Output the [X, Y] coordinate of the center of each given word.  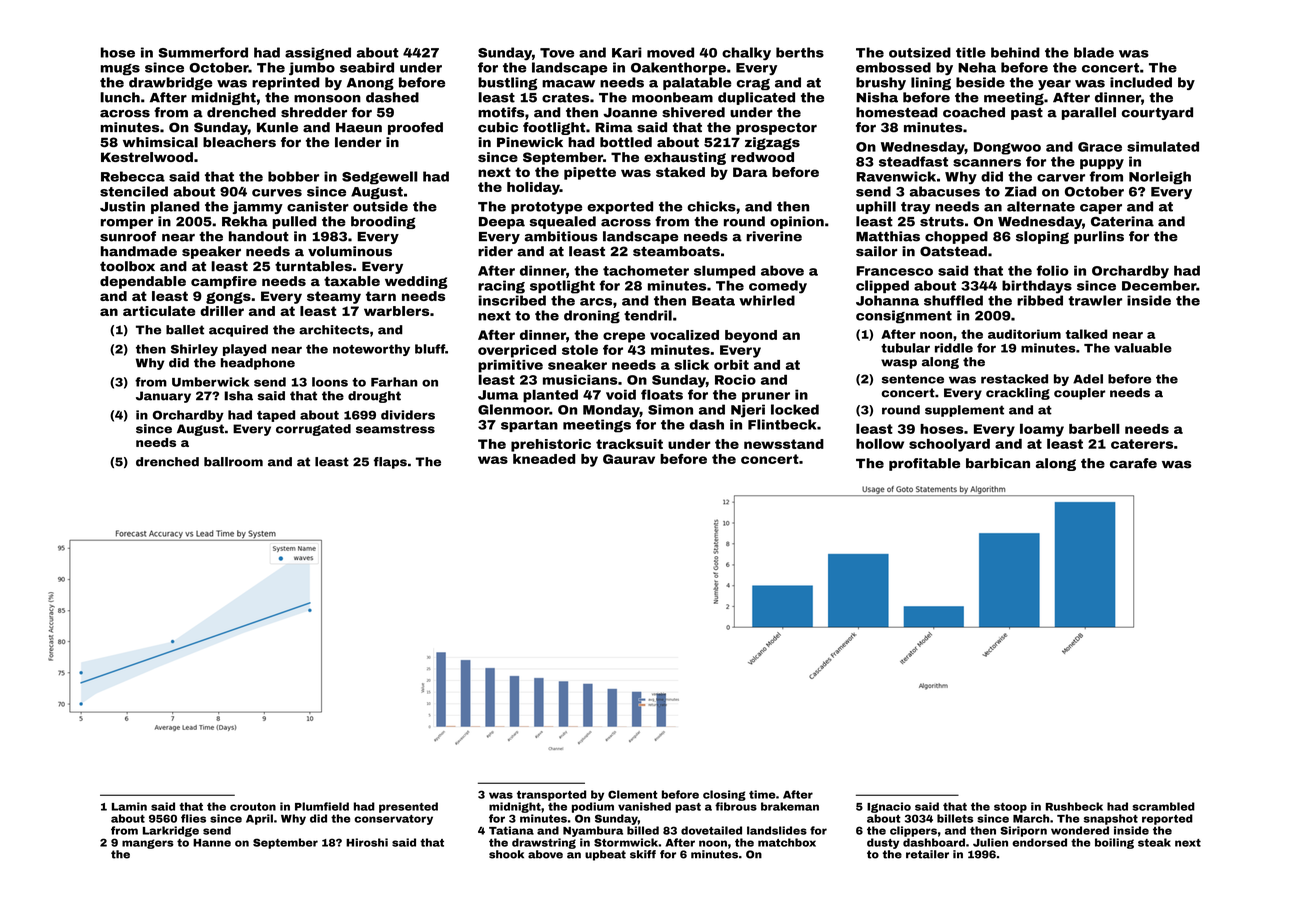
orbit [731, 365]
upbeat [605, 855]
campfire [224, 282]
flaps [390, 463]
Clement [633, 794]
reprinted [286, 83]
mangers [148, 844]
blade [1094, 52]
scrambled [1163, 806]
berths [800, 52]
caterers [1142, 444]
